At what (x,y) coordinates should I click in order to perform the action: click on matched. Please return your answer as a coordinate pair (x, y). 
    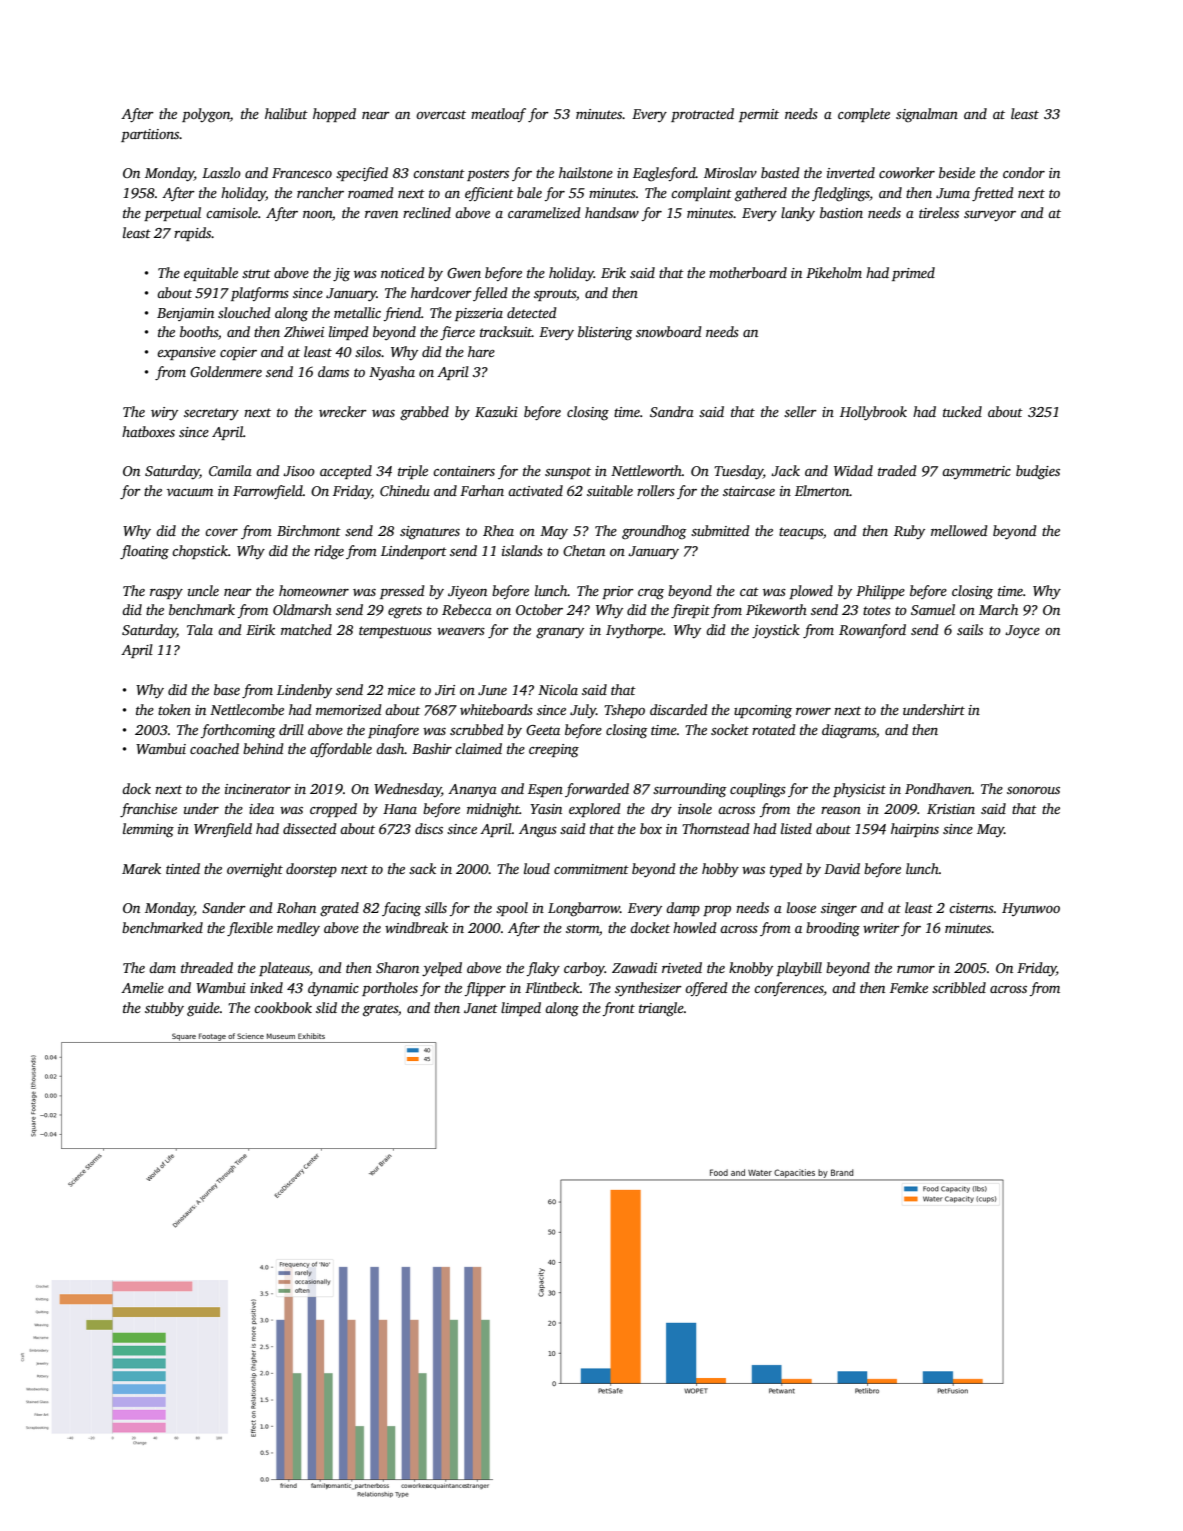
    Looking at the image, I should click on (306, 629).
